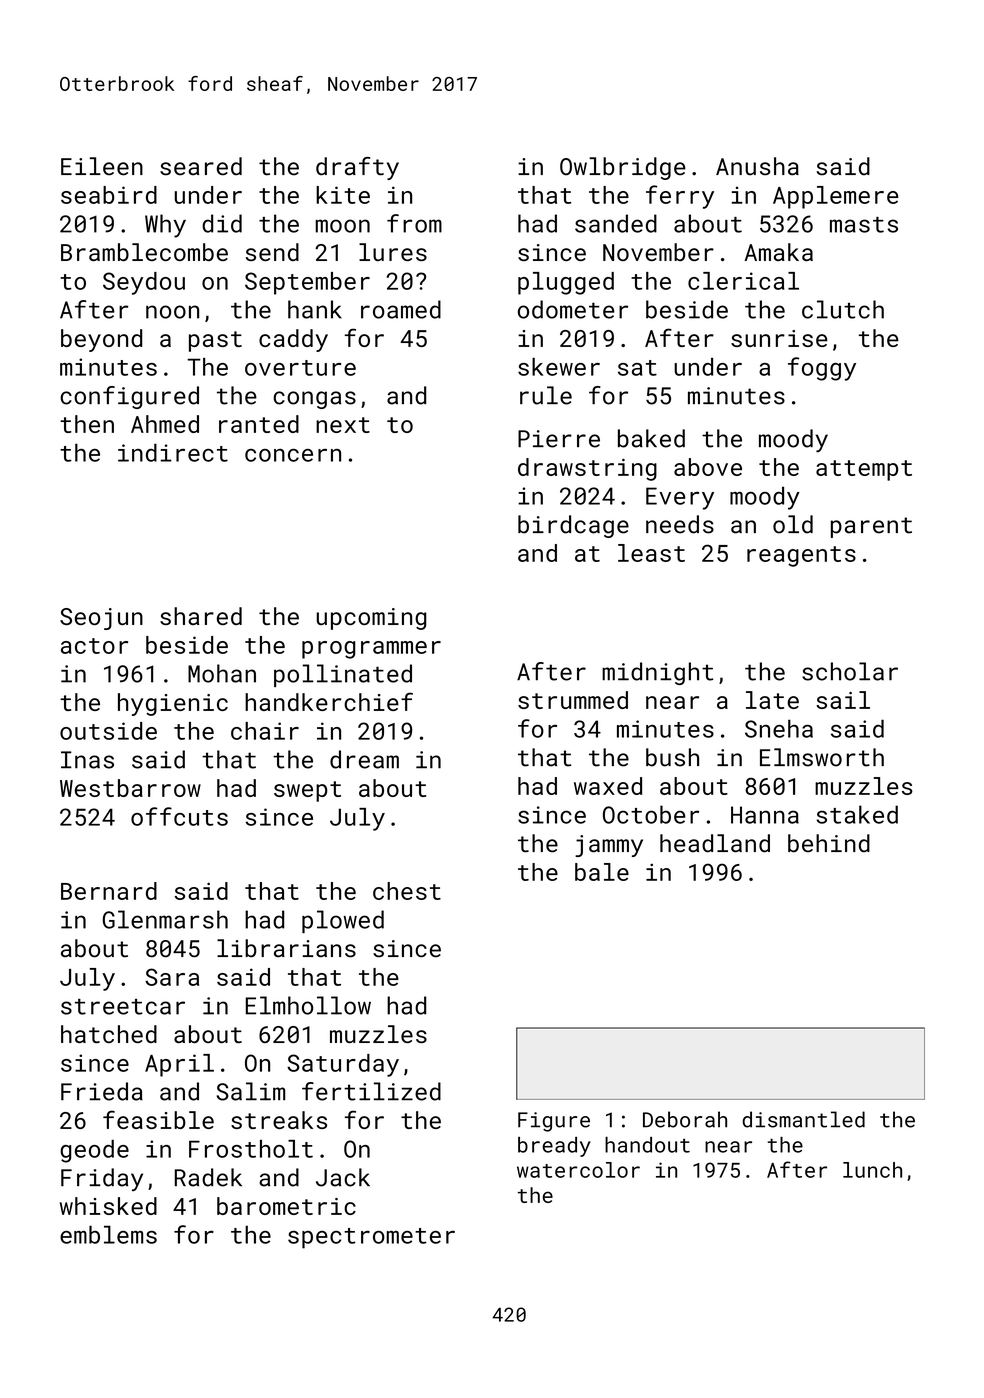  Describe the element at coordinates (293, 455) in the image. I see `concern` at that location.
